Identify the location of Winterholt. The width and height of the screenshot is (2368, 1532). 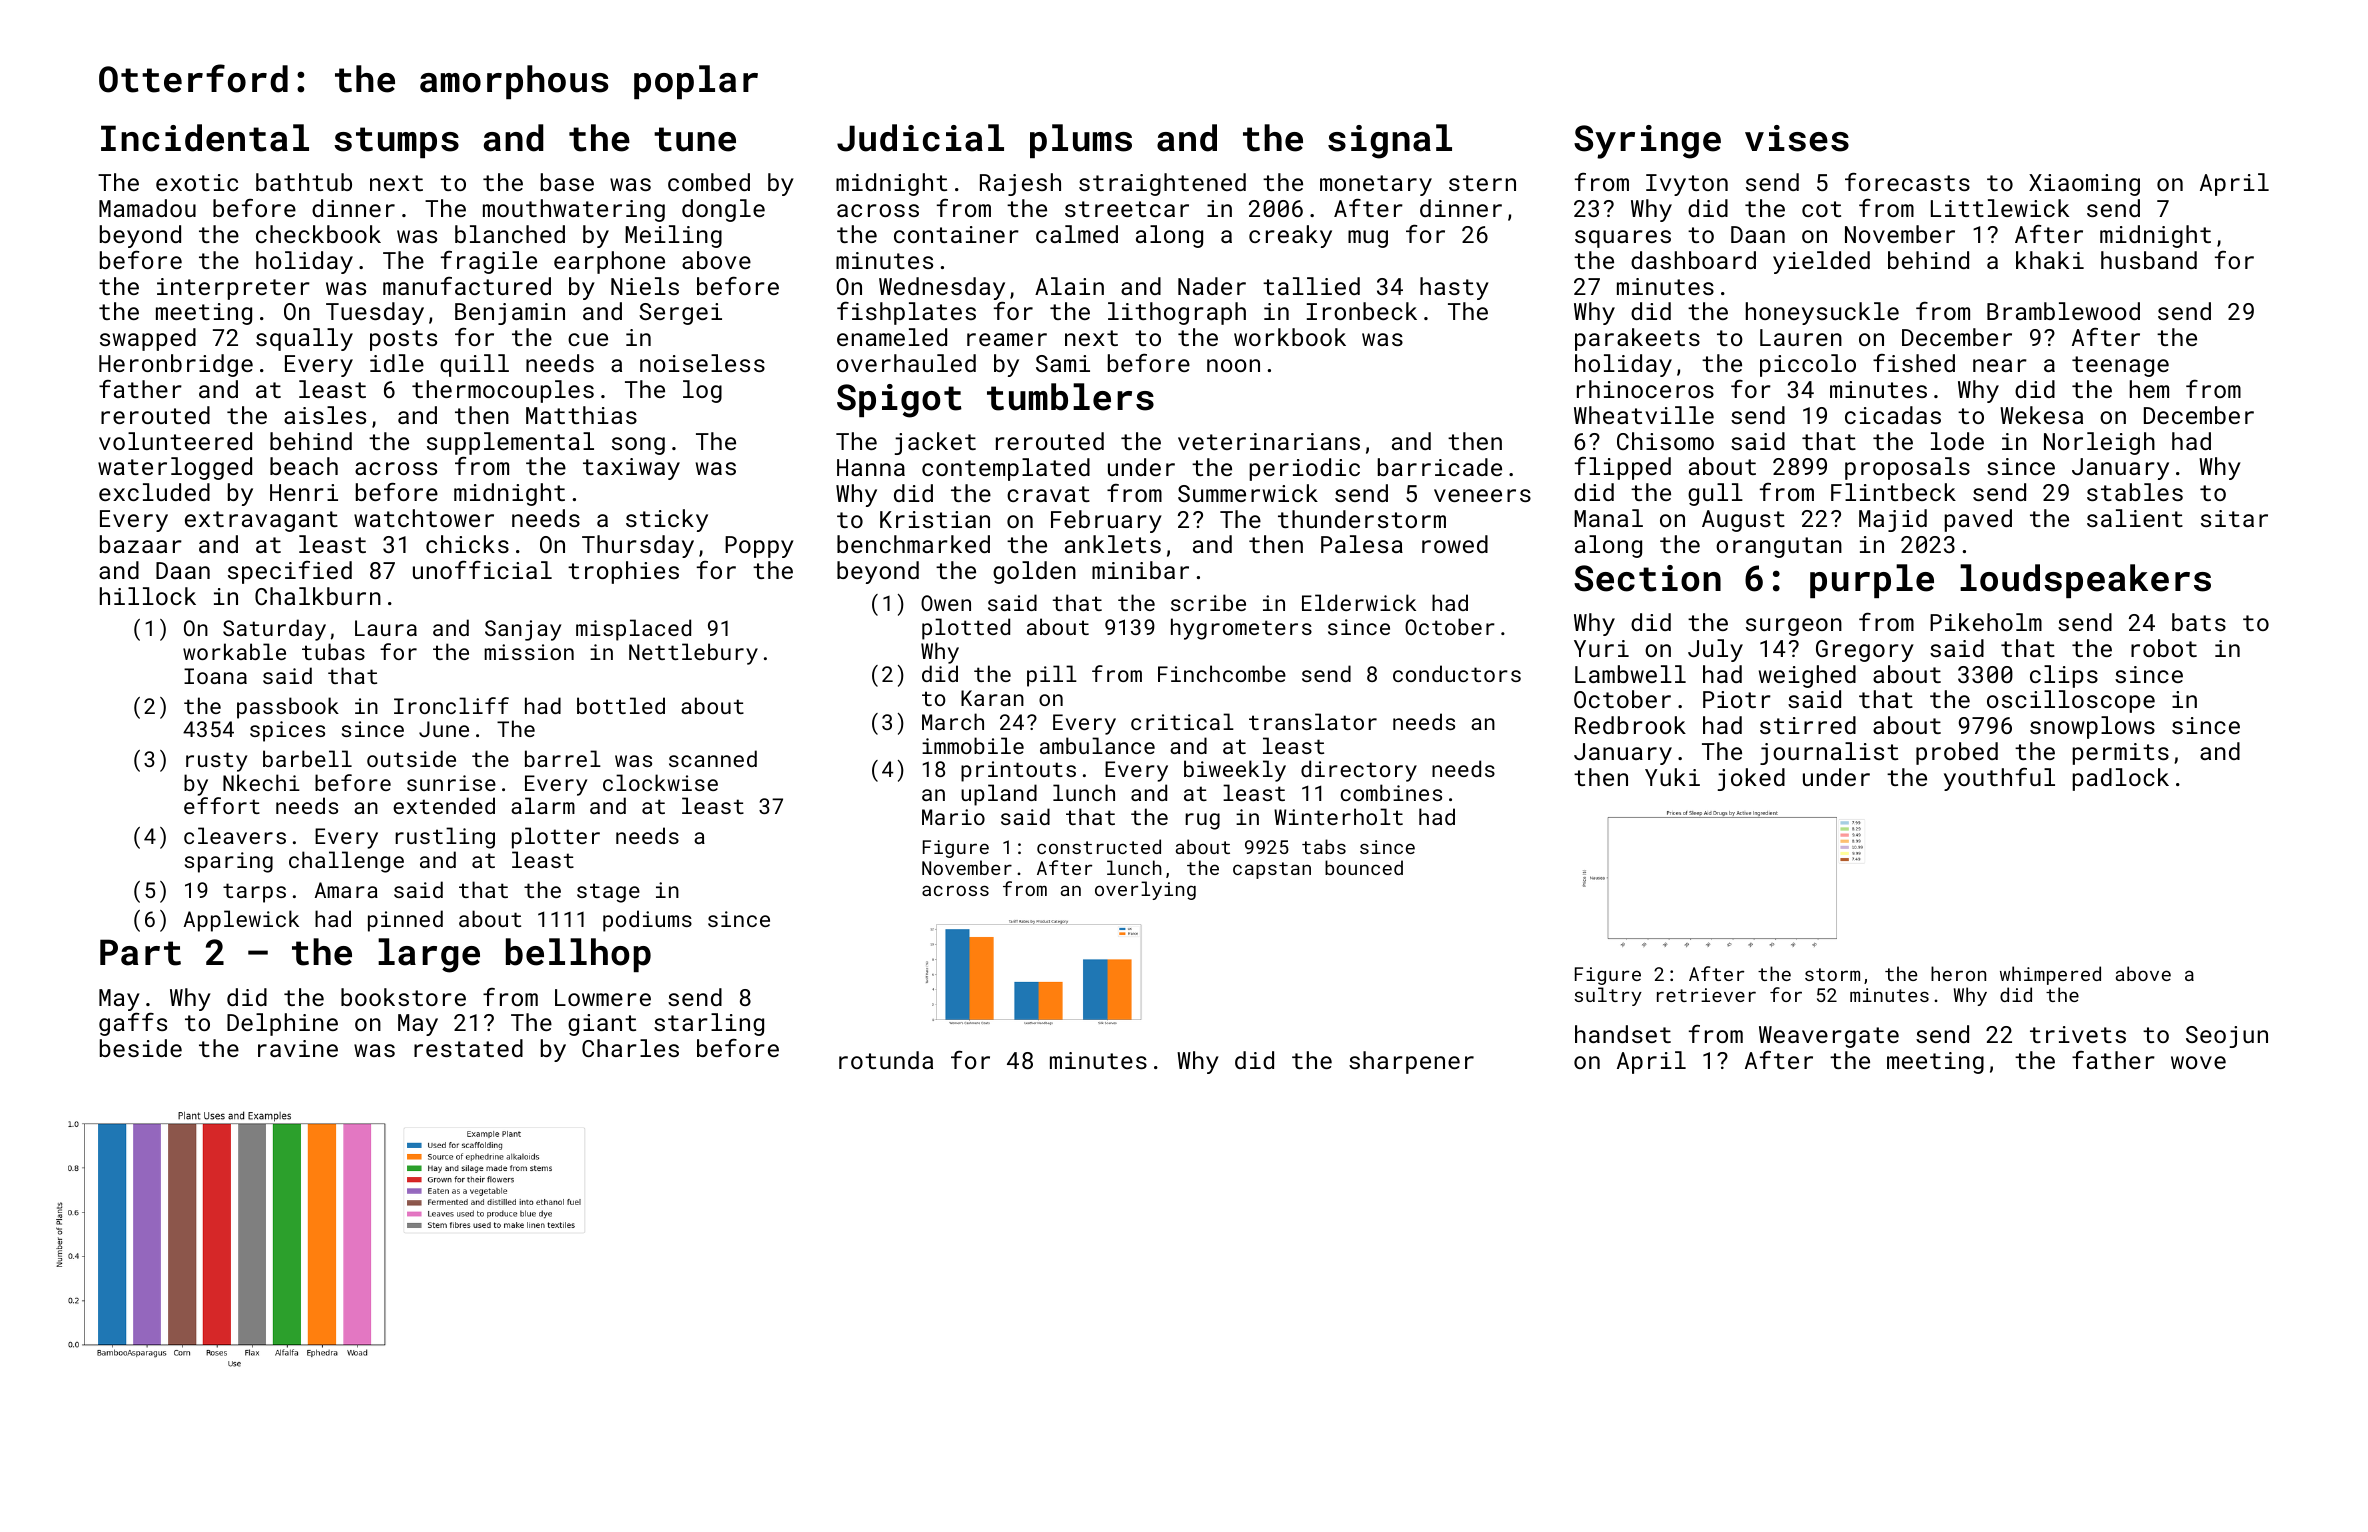
(1338, 816).
